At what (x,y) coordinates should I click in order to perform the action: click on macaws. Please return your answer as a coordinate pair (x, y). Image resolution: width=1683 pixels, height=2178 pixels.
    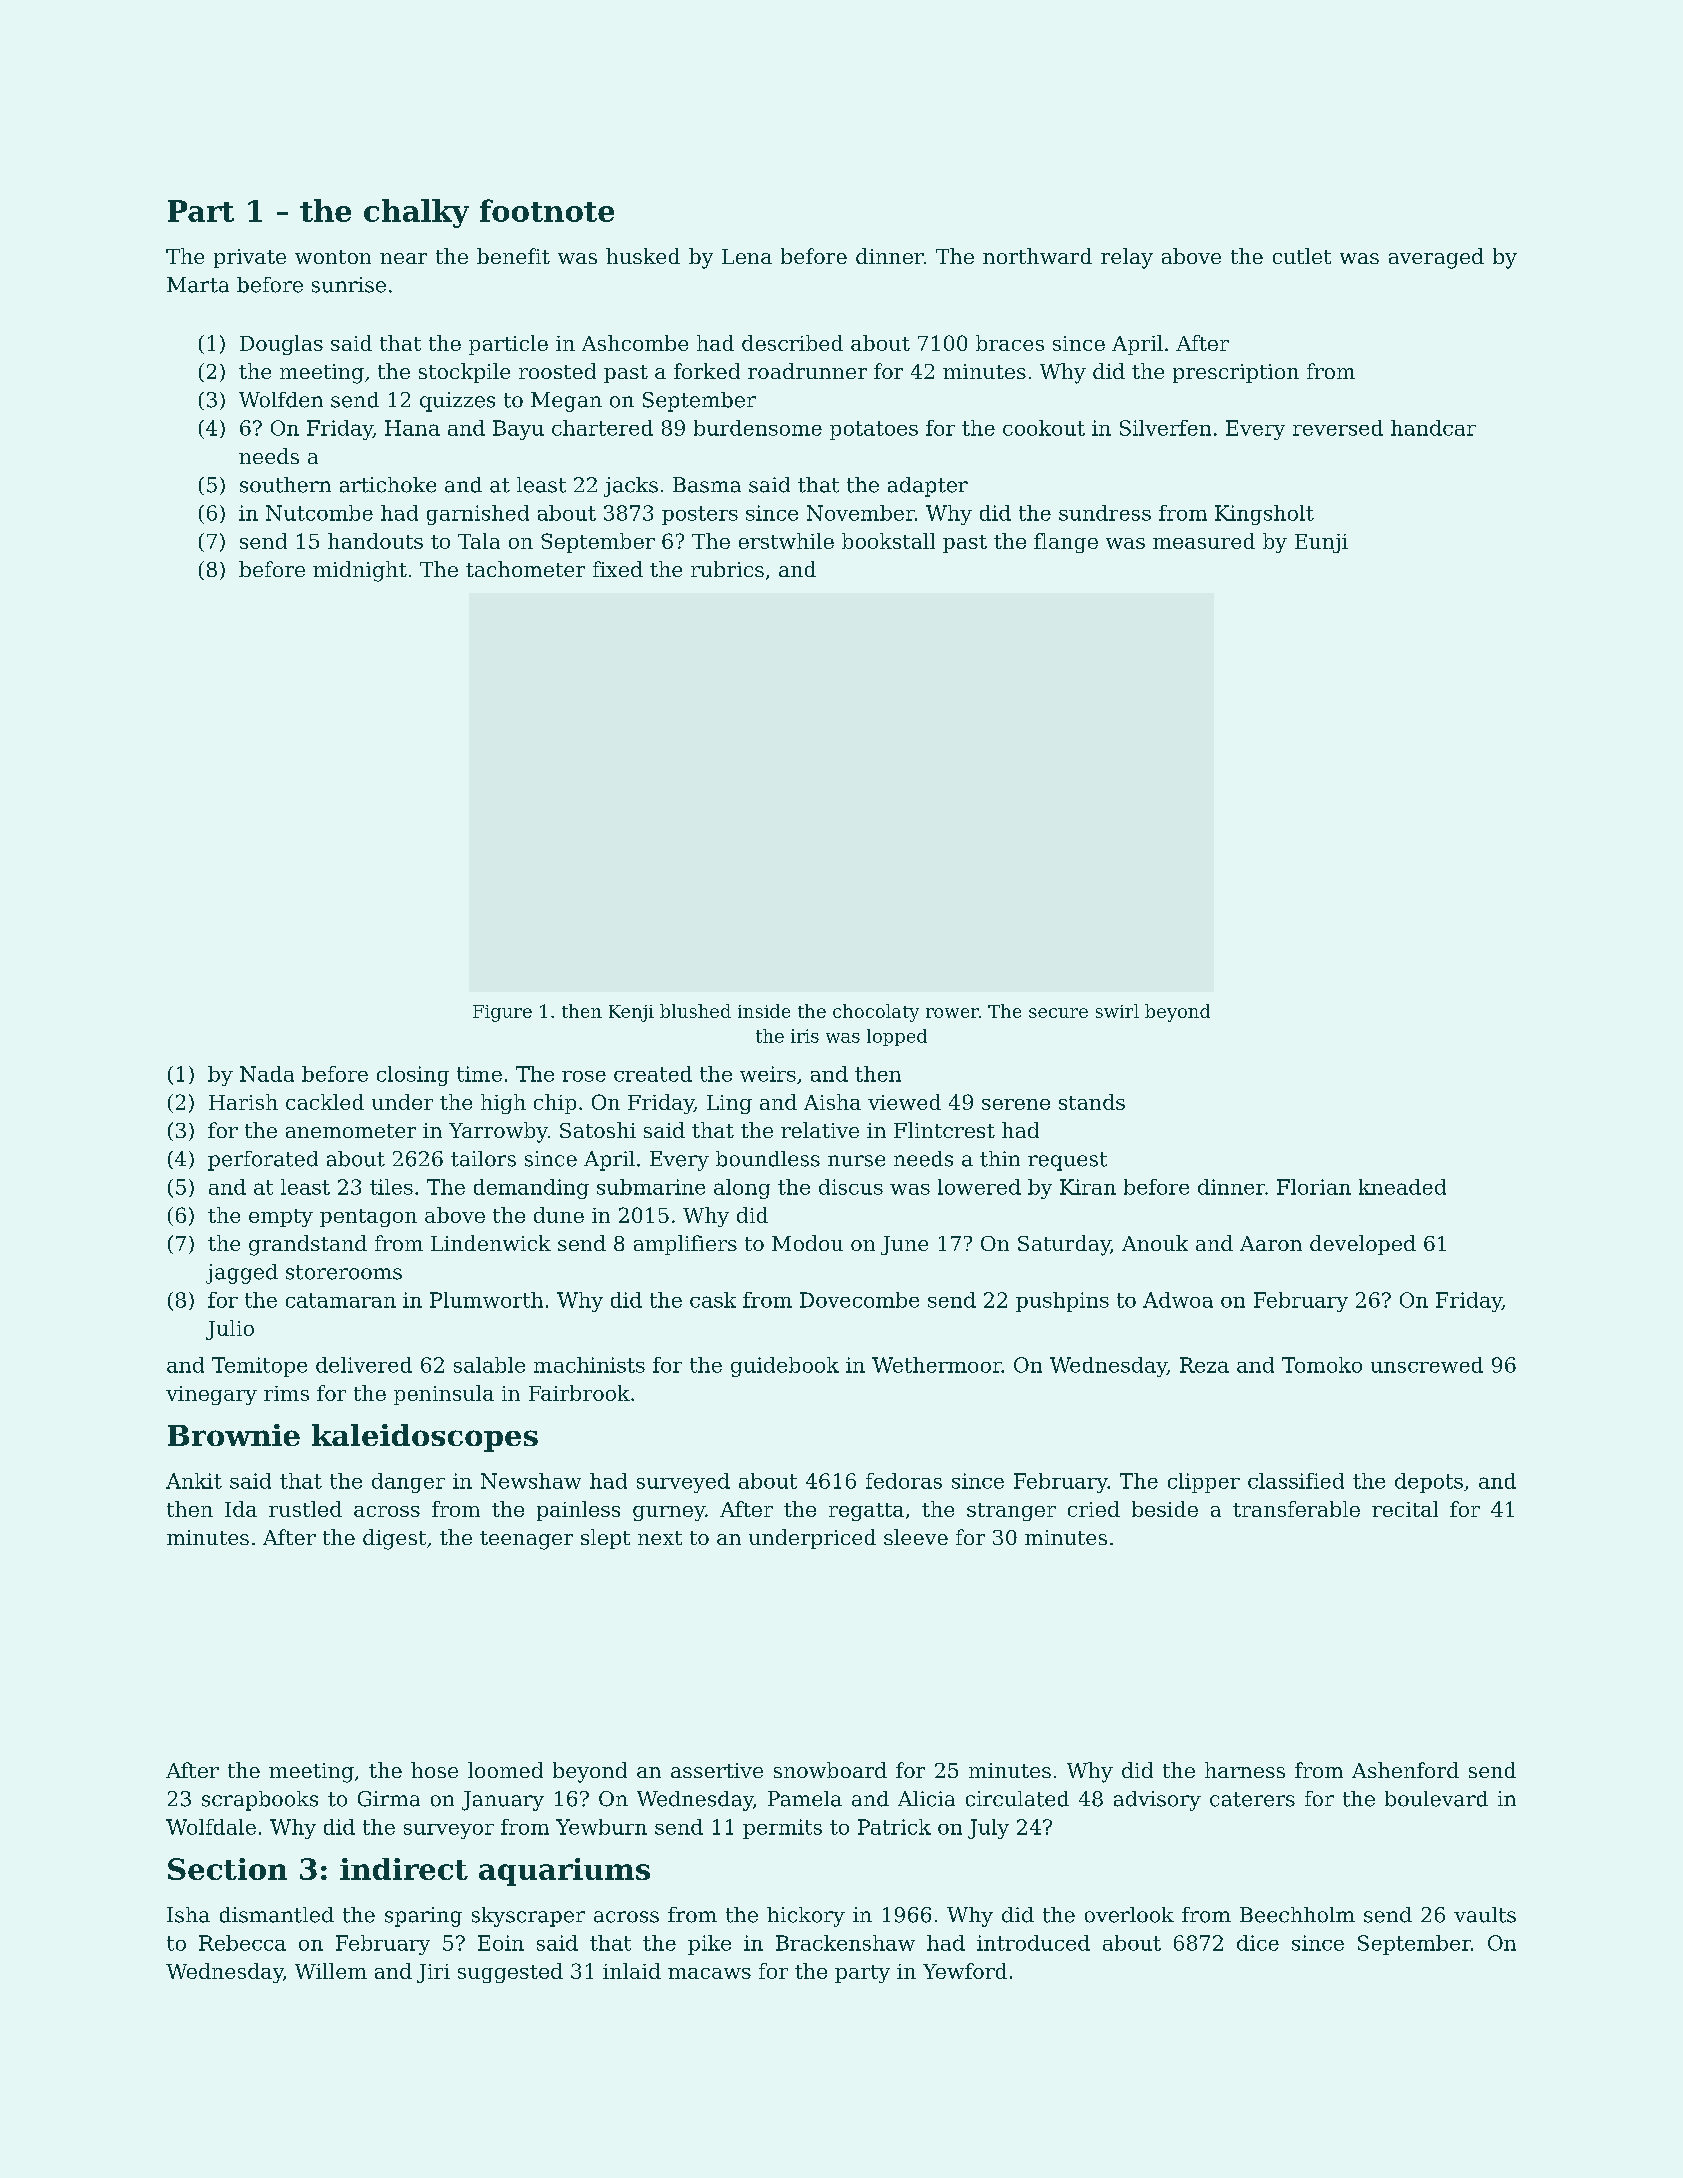
    Looking at the image, I should click on (709, 1973).
